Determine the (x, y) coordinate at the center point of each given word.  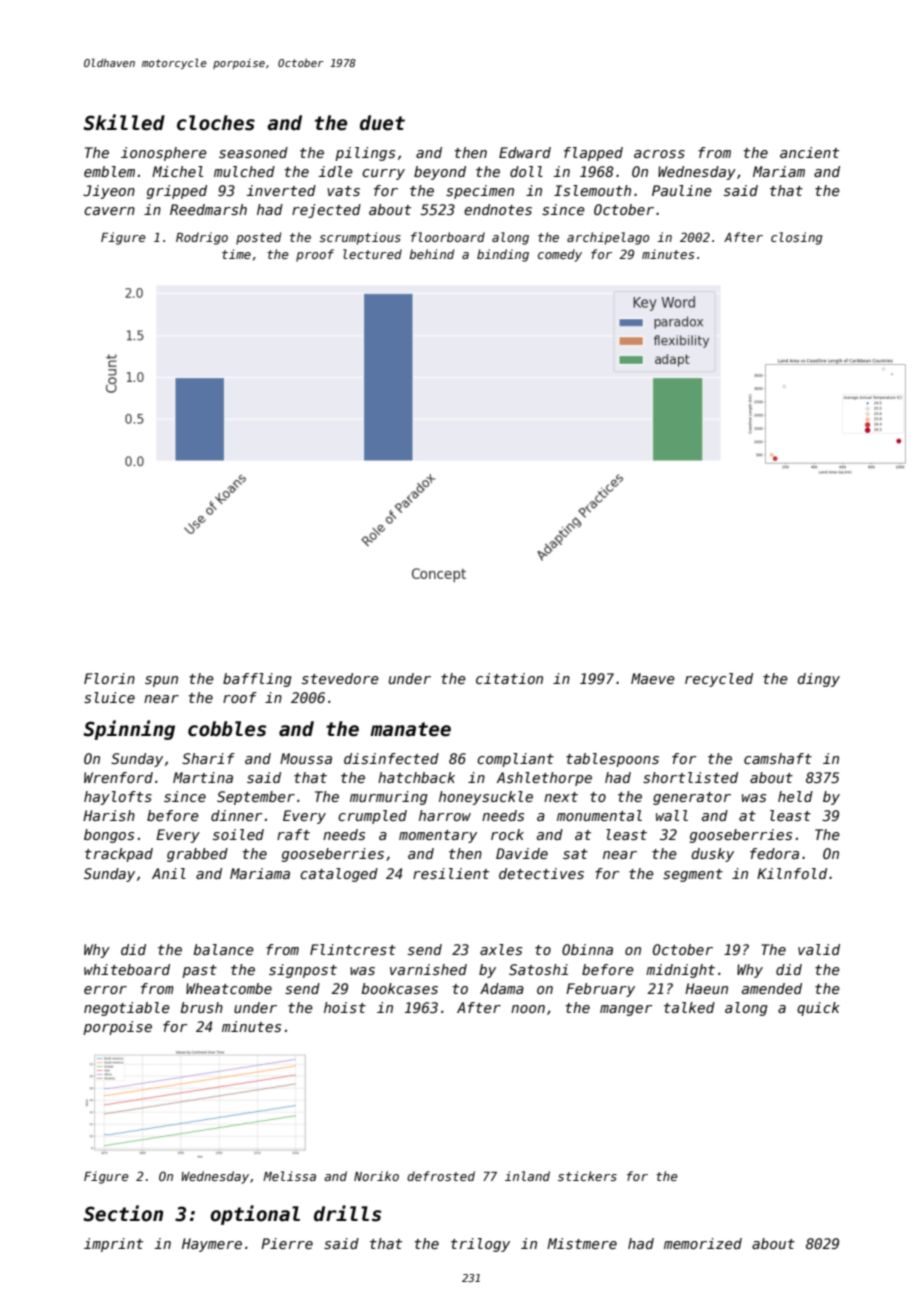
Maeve (653, 678)
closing (797, 238)
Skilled (124, 122)
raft (293, 834)
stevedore (340, 678)
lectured (372, 254)
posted (258, 238)
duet (382, 123)
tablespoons (612, 760)
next (561, 797)
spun (161, 681)
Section (123, 1213)
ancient (809, 152)
